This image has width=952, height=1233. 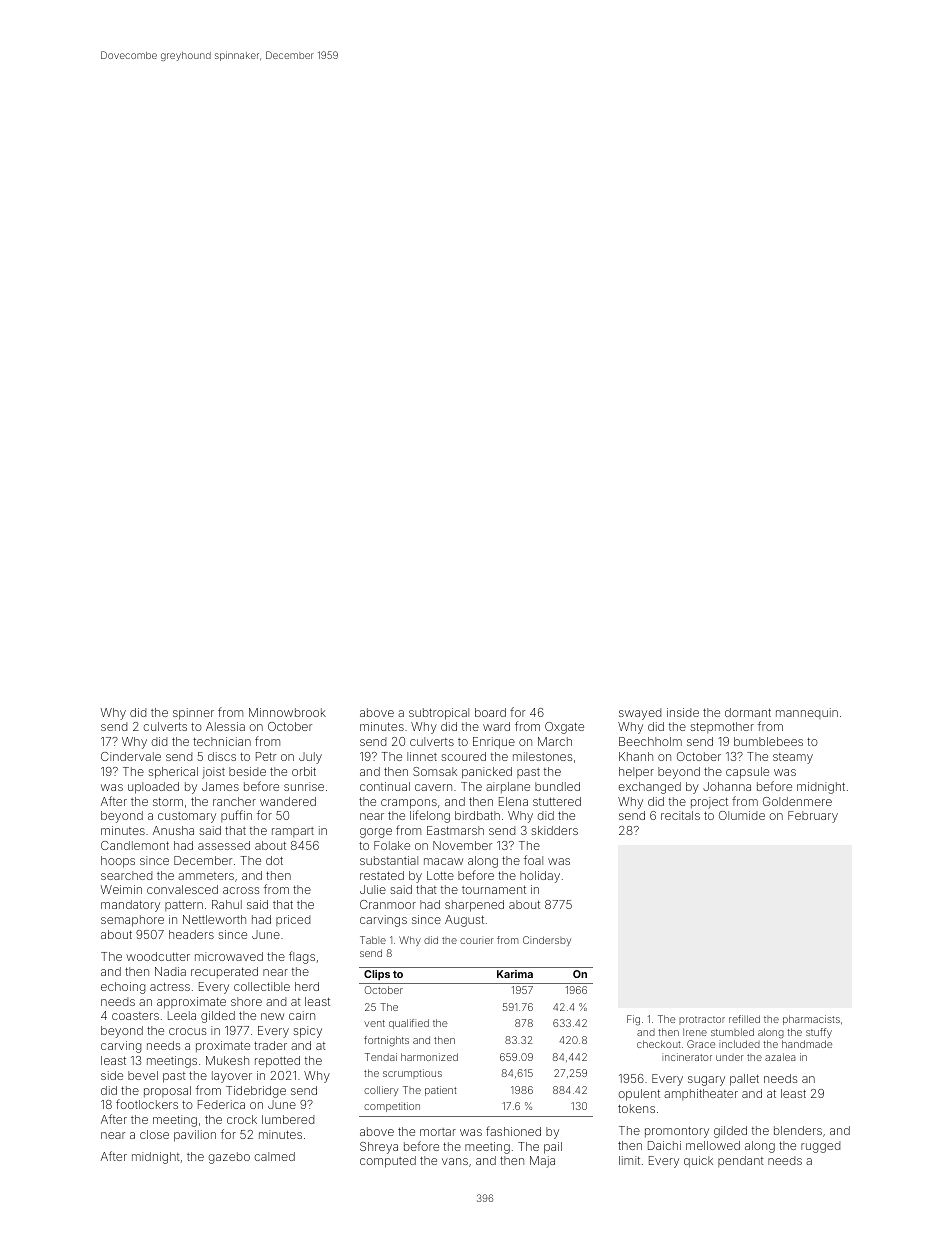 I want to click on bundled, so click(x=557, y=786).
